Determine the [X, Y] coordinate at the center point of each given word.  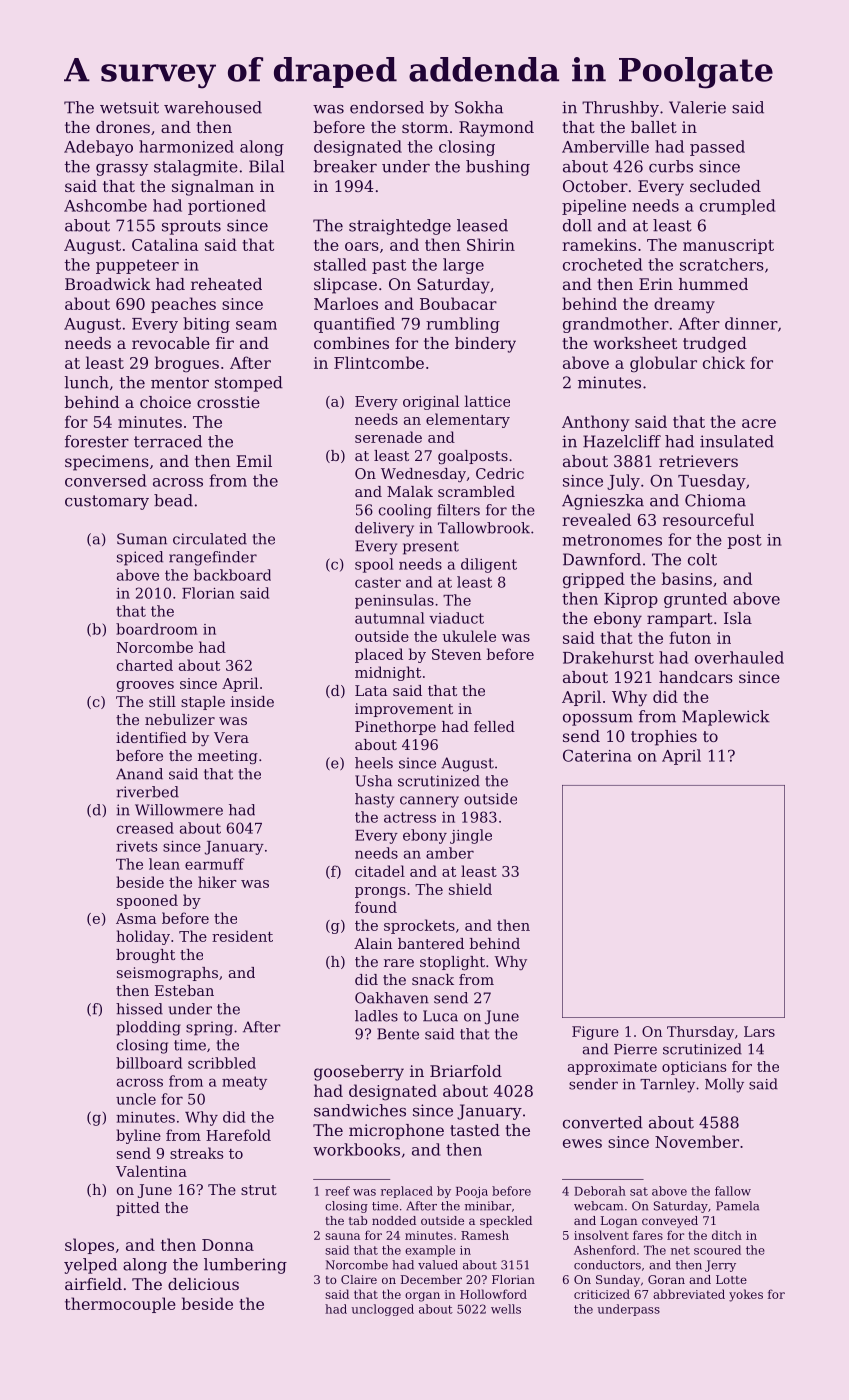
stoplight [452, 963]
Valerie [697, 107]
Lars [759, 1031]
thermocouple [120, 1305]
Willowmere [179, 810]
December [431, 1279]
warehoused [213, 107]
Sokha [479, 107]
